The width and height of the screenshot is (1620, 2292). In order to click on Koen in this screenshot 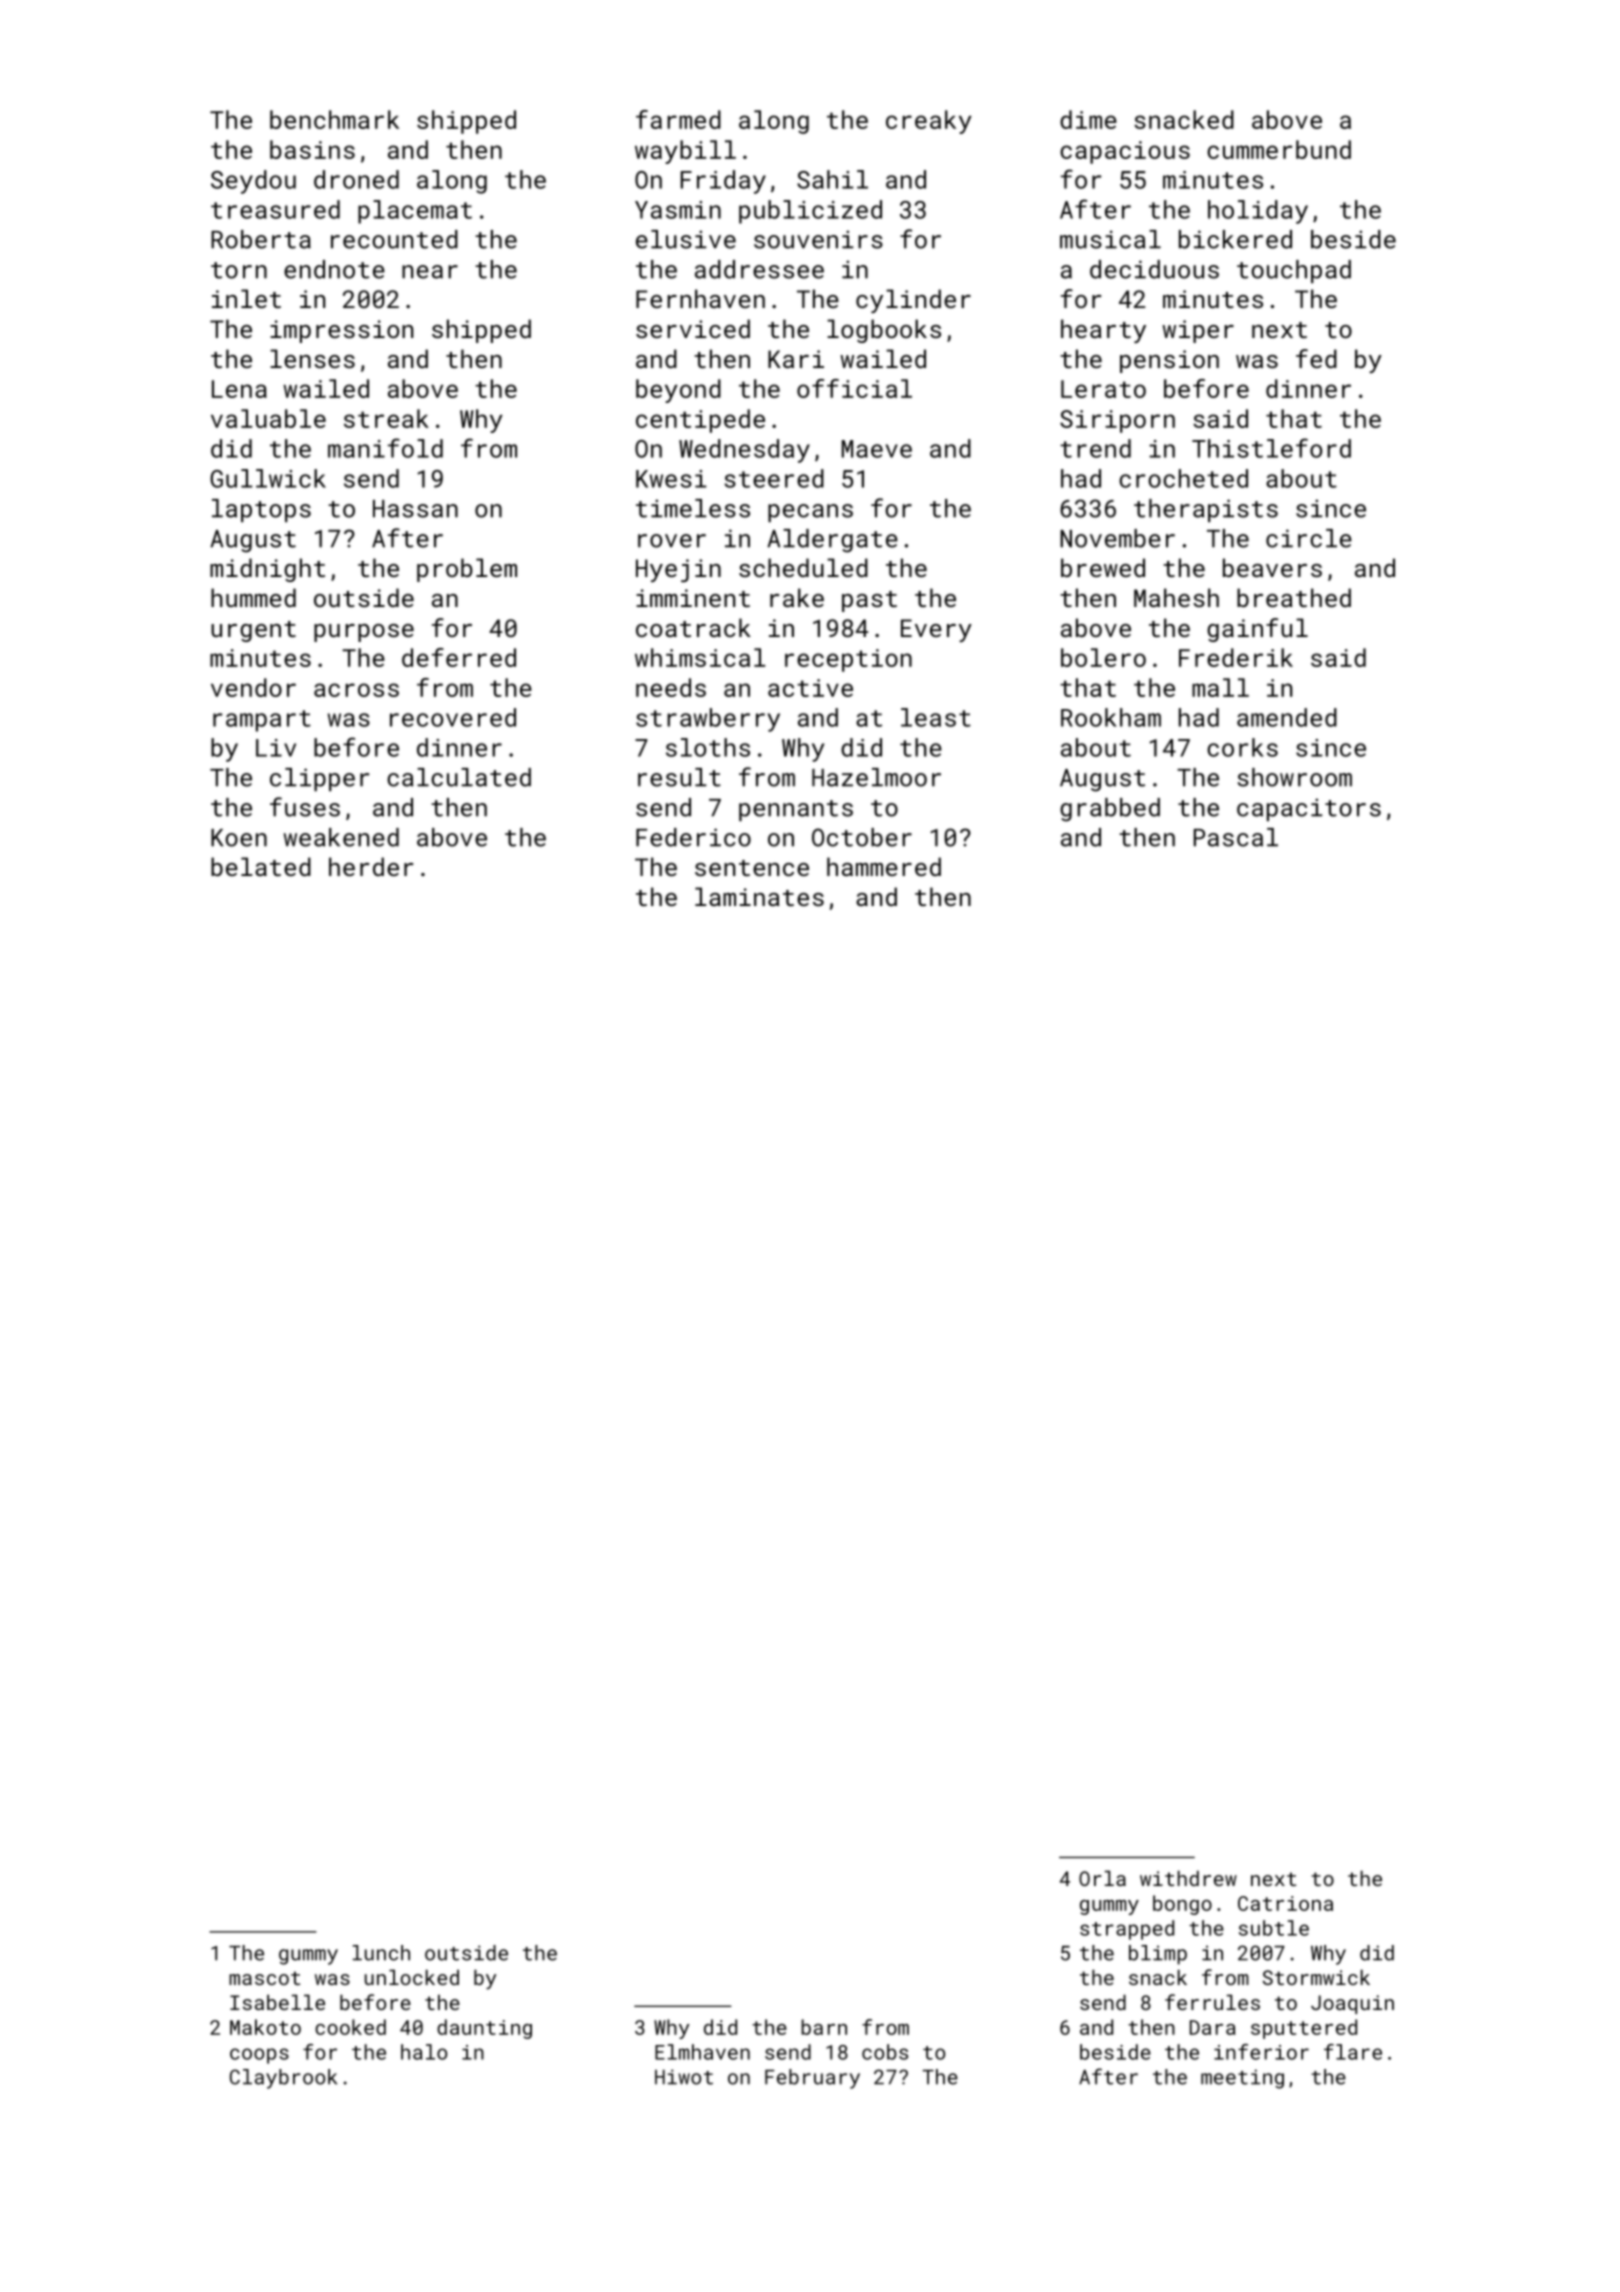, I will do `click(239, 838)`.
